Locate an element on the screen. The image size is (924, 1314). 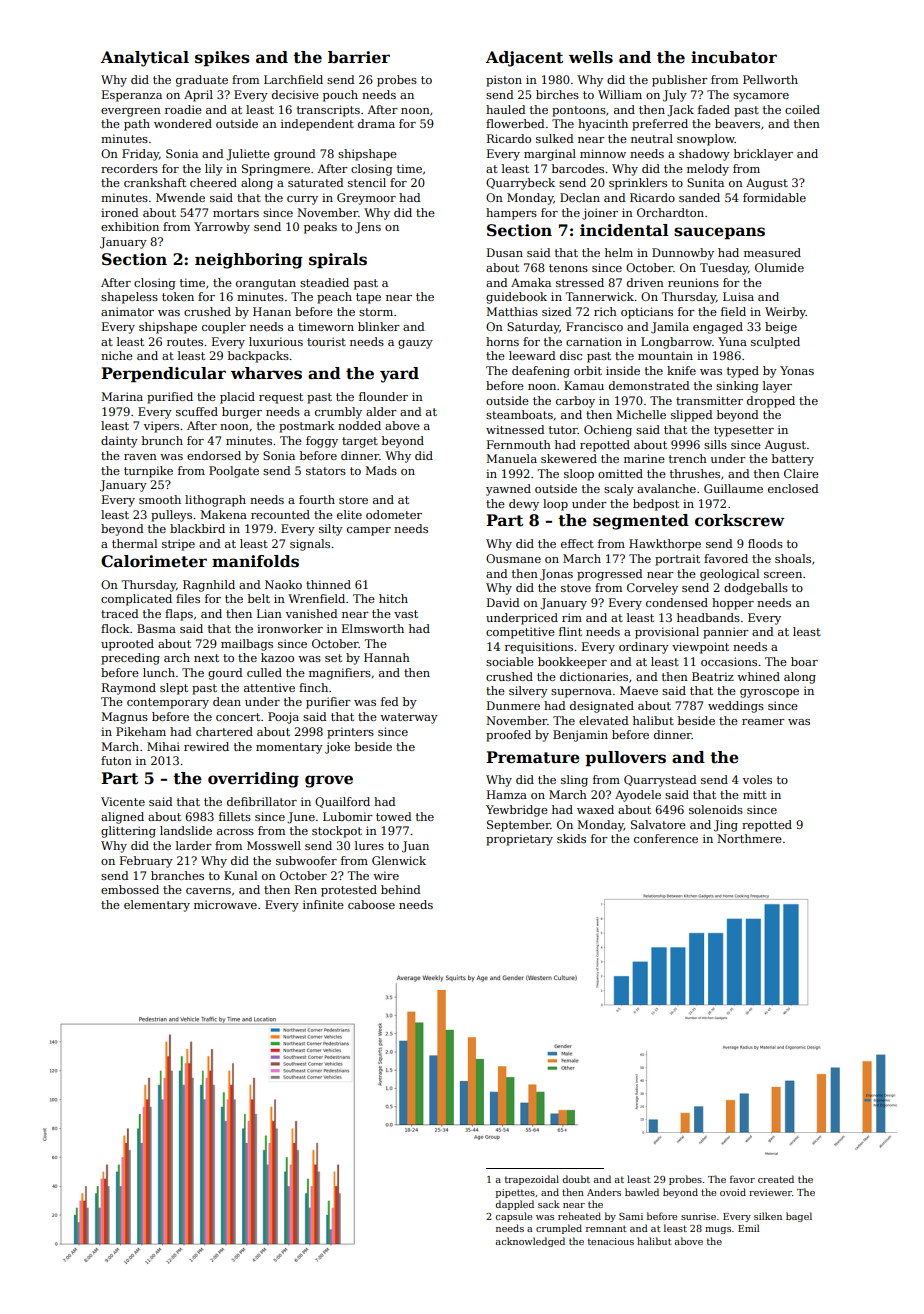
spirals is located at coordinates (338, 260).
